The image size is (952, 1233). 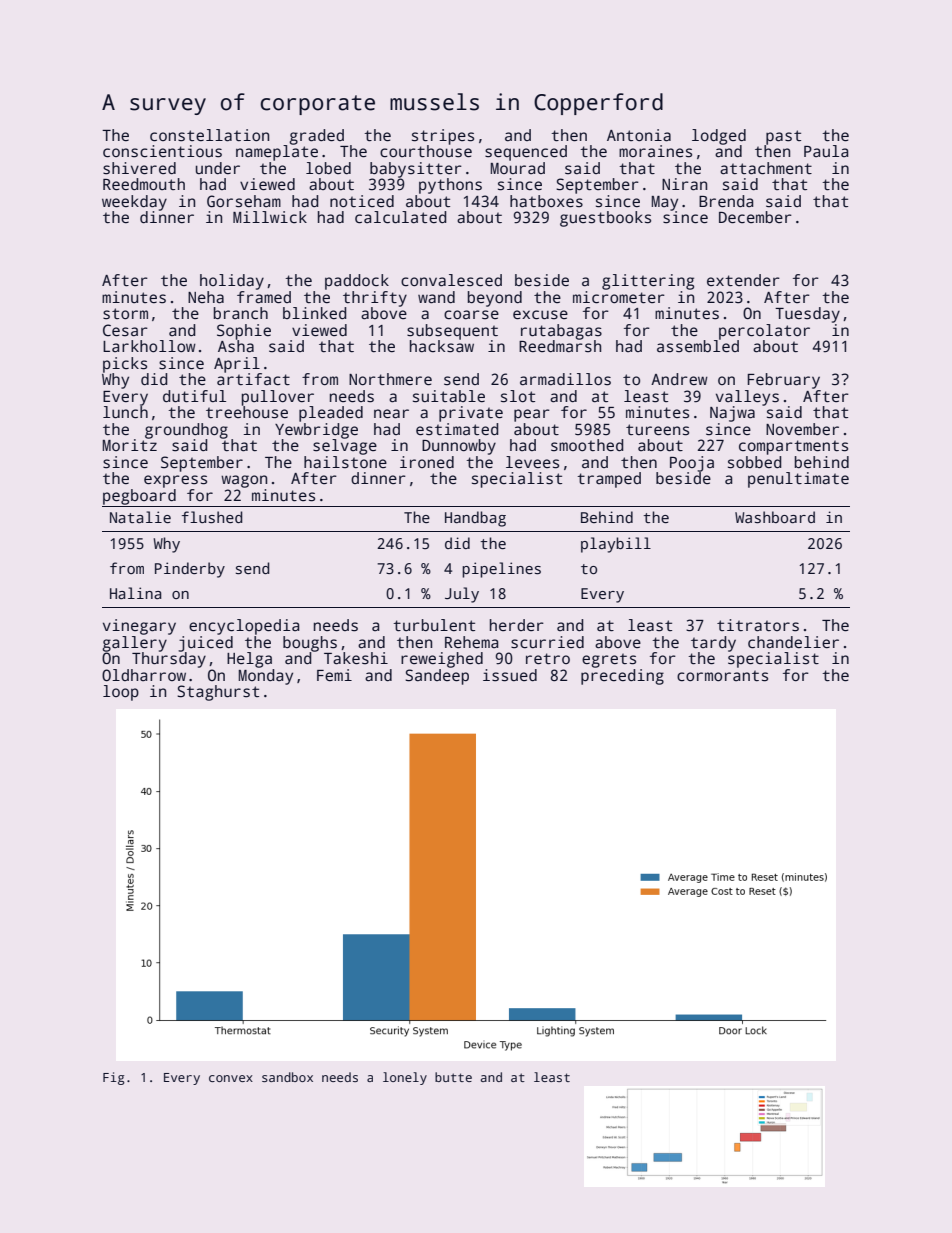 I want to click on sandbox, so click(x=287, y=1077).
